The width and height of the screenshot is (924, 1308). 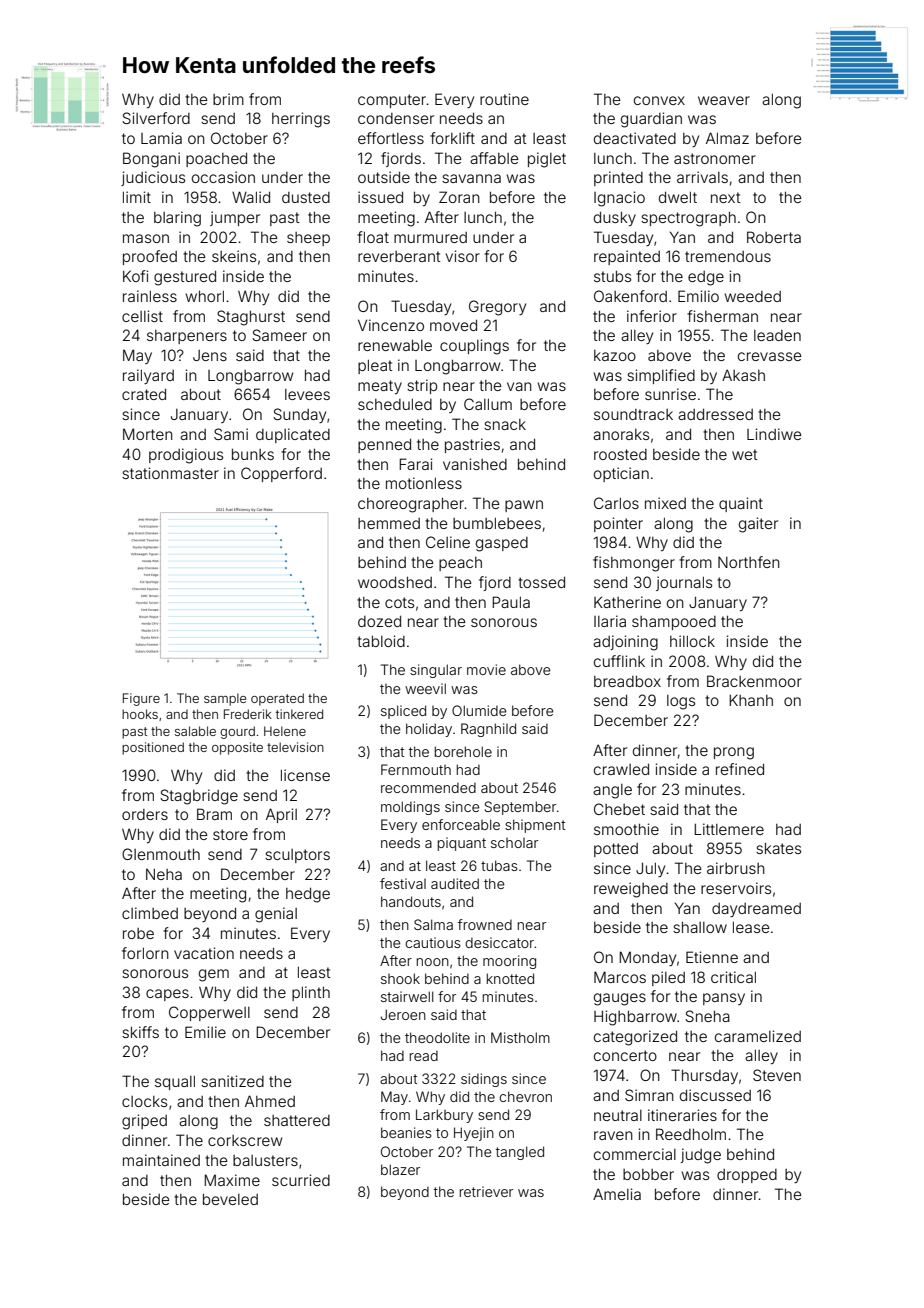 What do you see at coordinates (520, 1037) in the screenshot?
I see `Mistholm` at bounding box center [520, 1037].
